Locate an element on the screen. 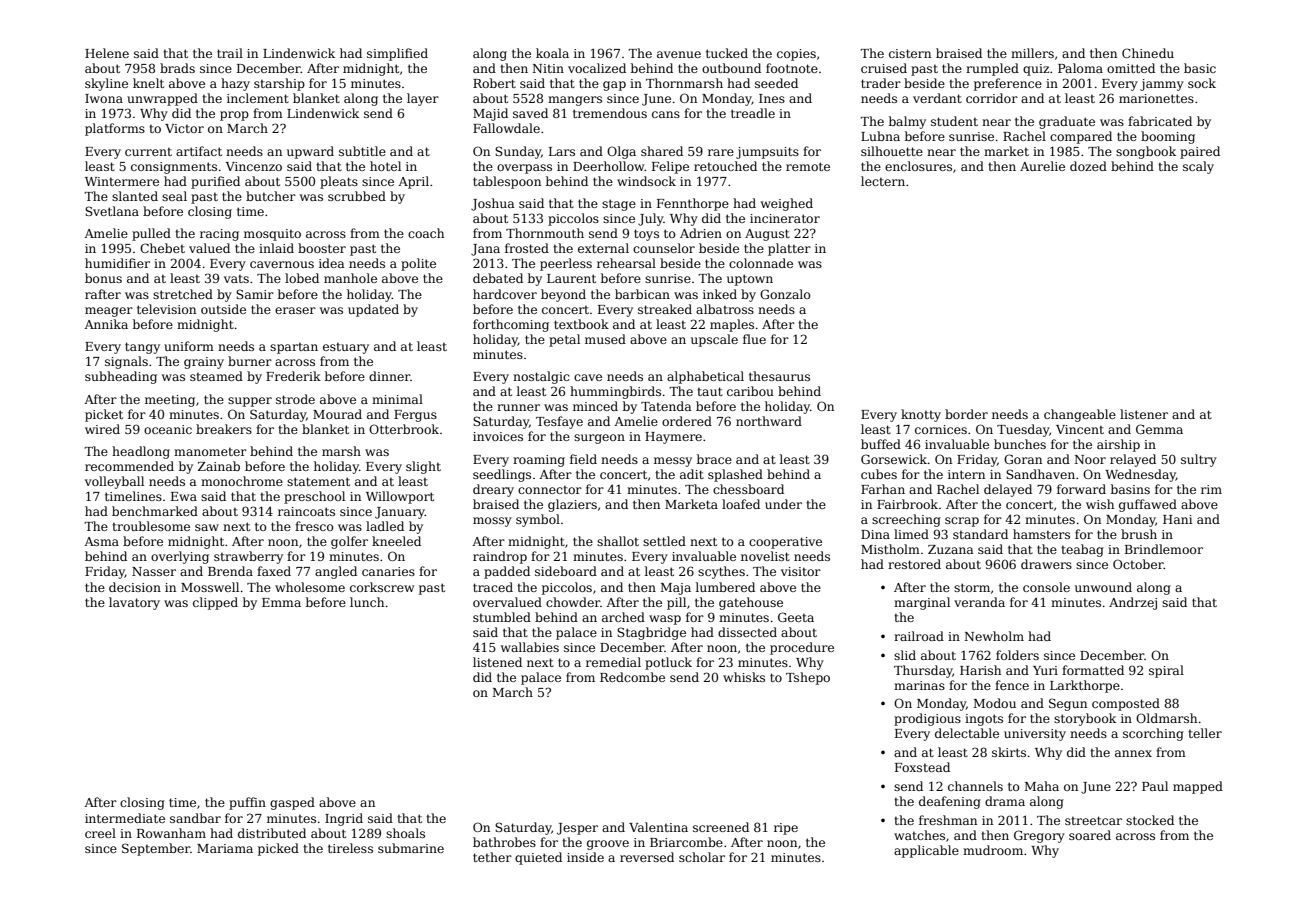 This screenshot has height=924, width=1308. Gonzalo is located at coordinates (785, 294).
